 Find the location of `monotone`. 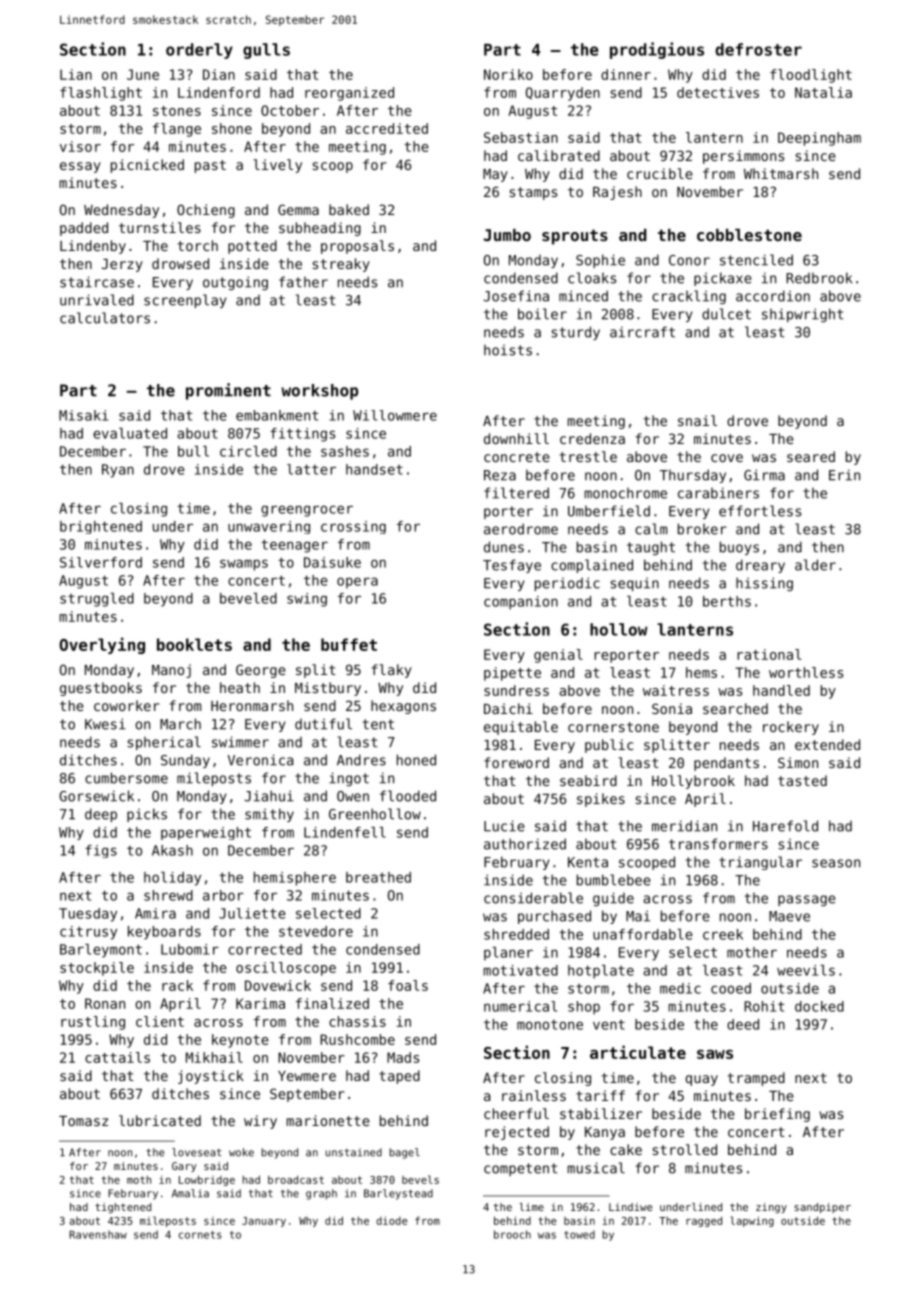

monotone is located at coordinates (550, 1024).
